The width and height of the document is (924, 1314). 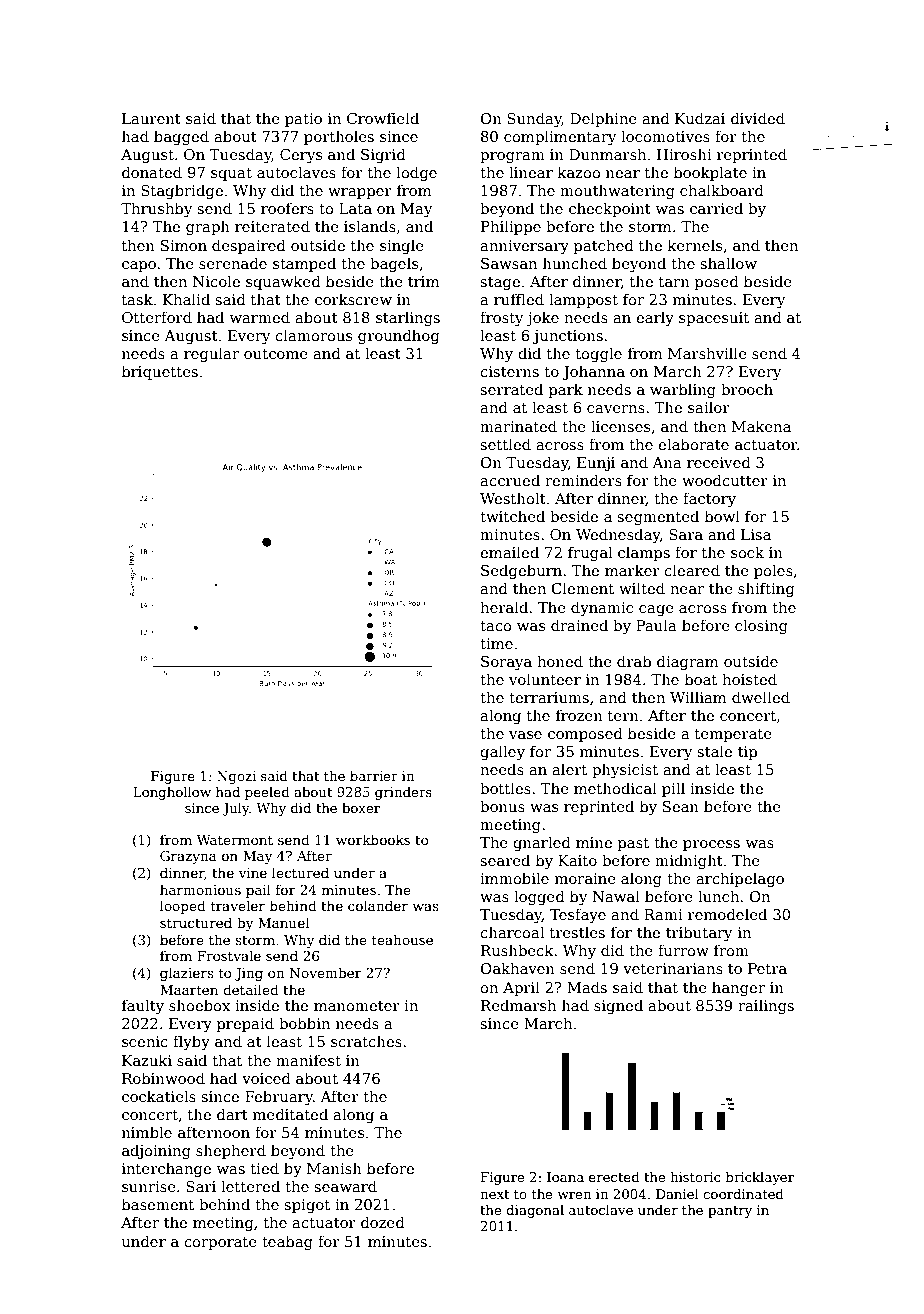 I want to click on twitched, so click(x=512, y=516).
